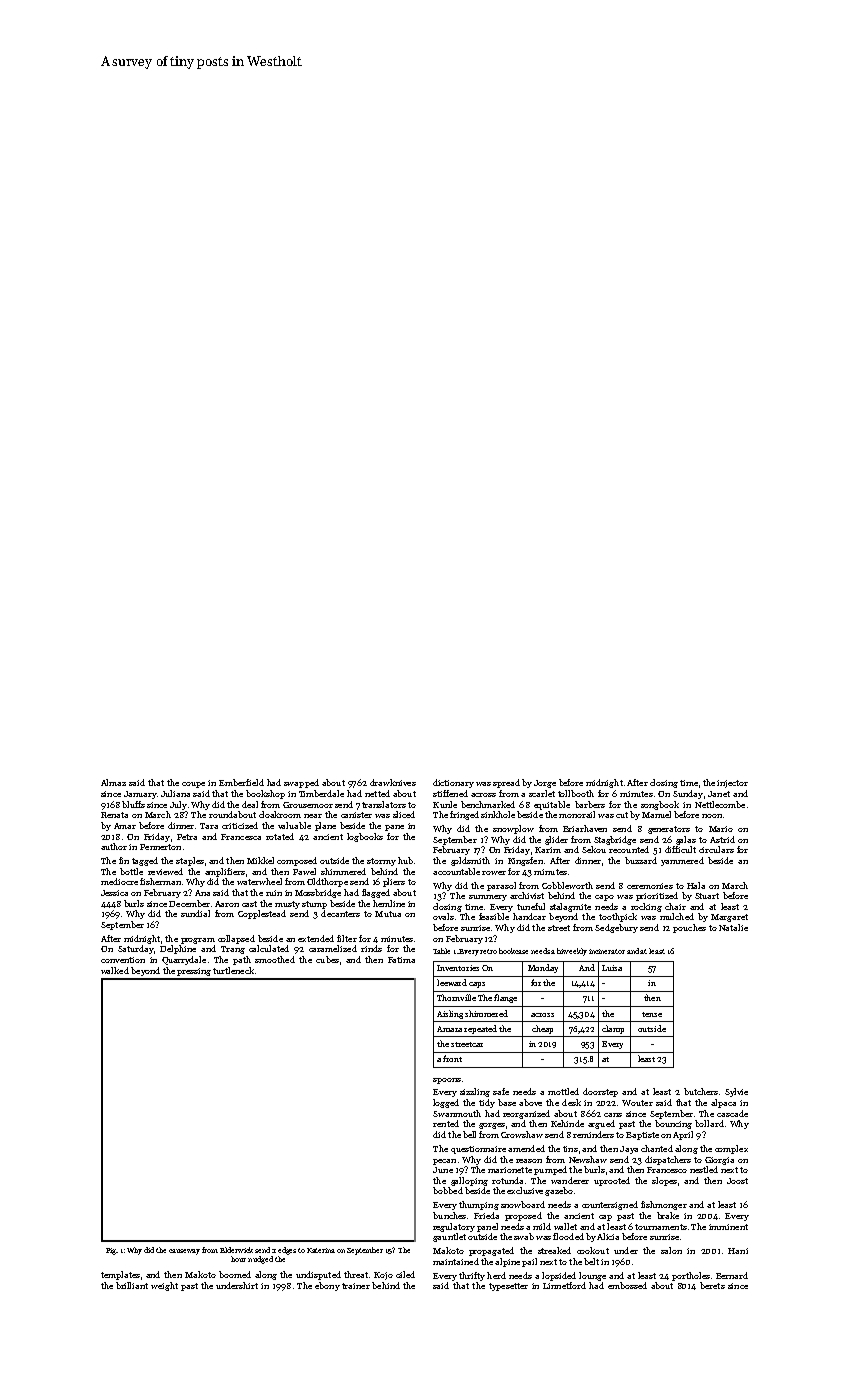  I want to click on Baptiste, so click(642, 1136).
